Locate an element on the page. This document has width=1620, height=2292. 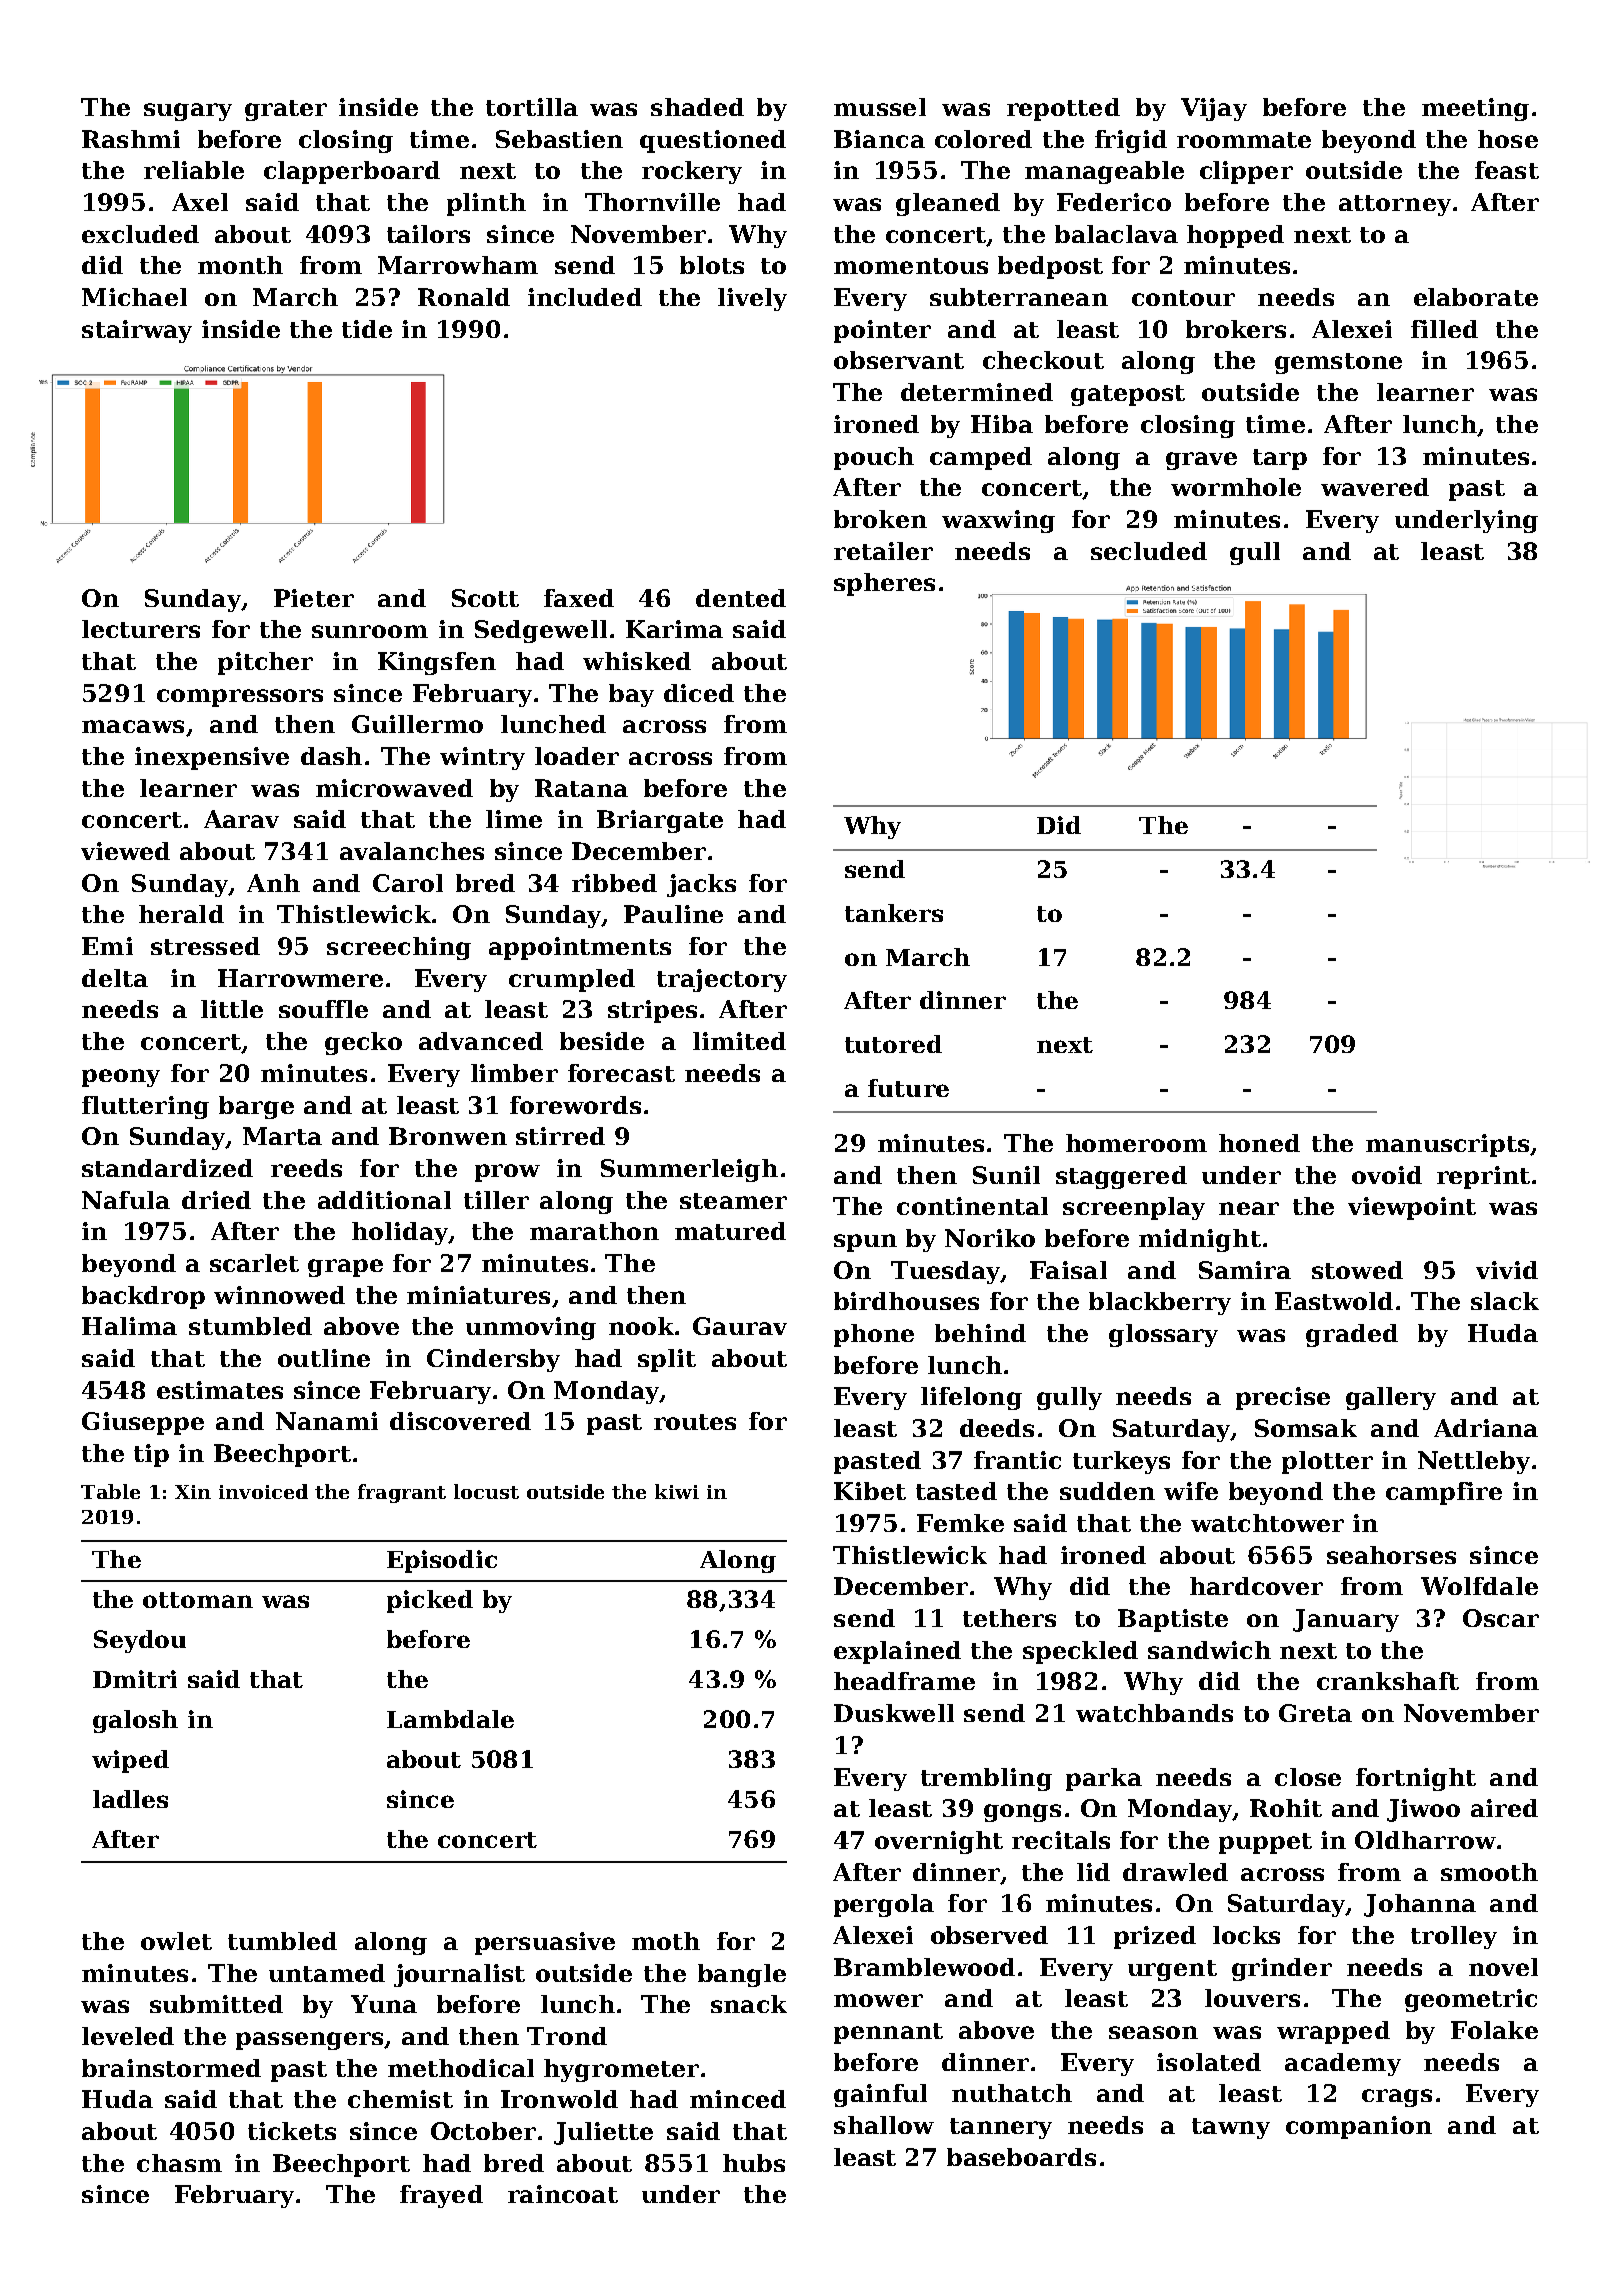
reprint is located at coordinates (1483, 1177).
